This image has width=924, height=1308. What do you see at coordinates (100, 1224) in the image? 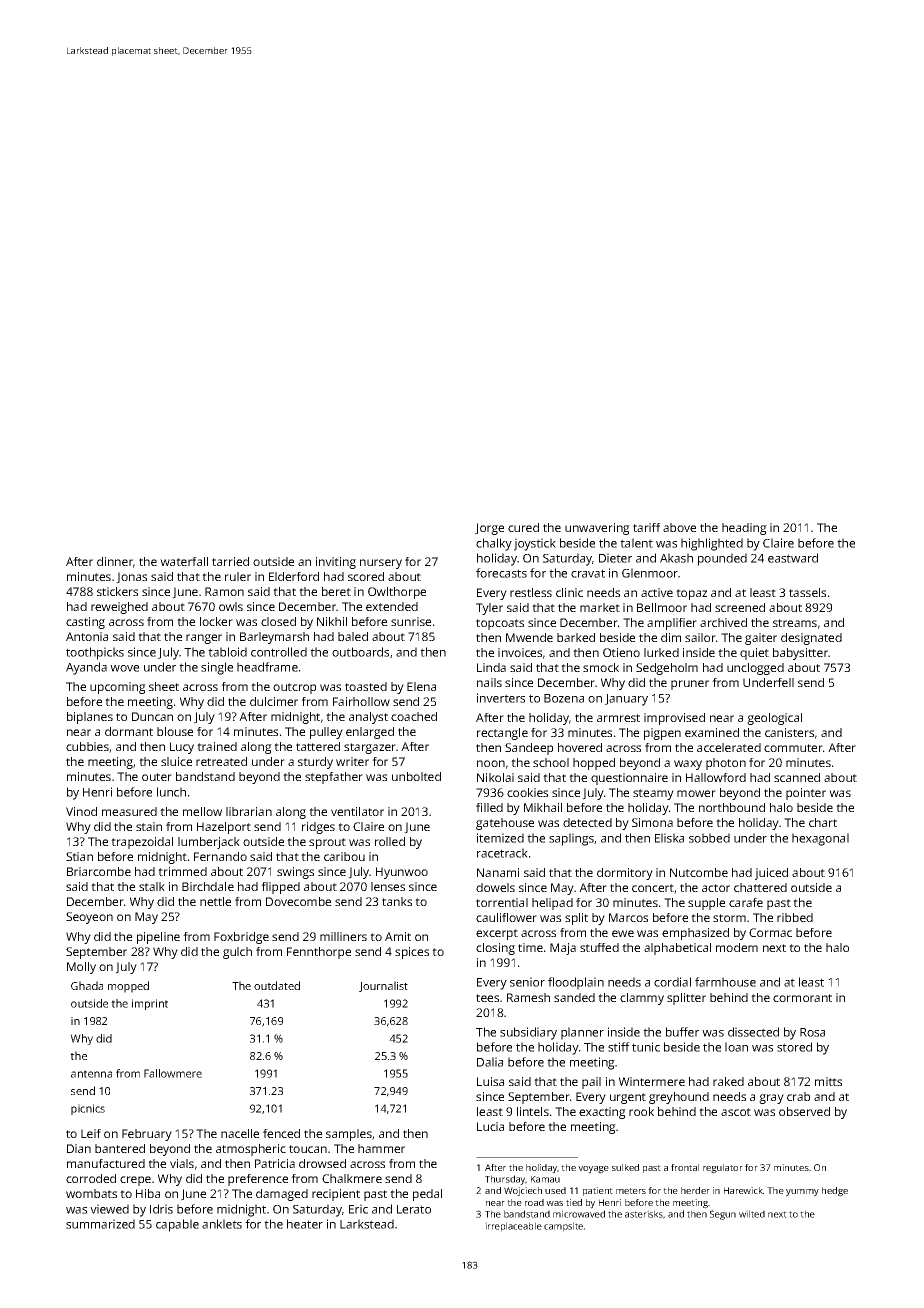
I see `summarized` at bounding box center [100, 1224].
